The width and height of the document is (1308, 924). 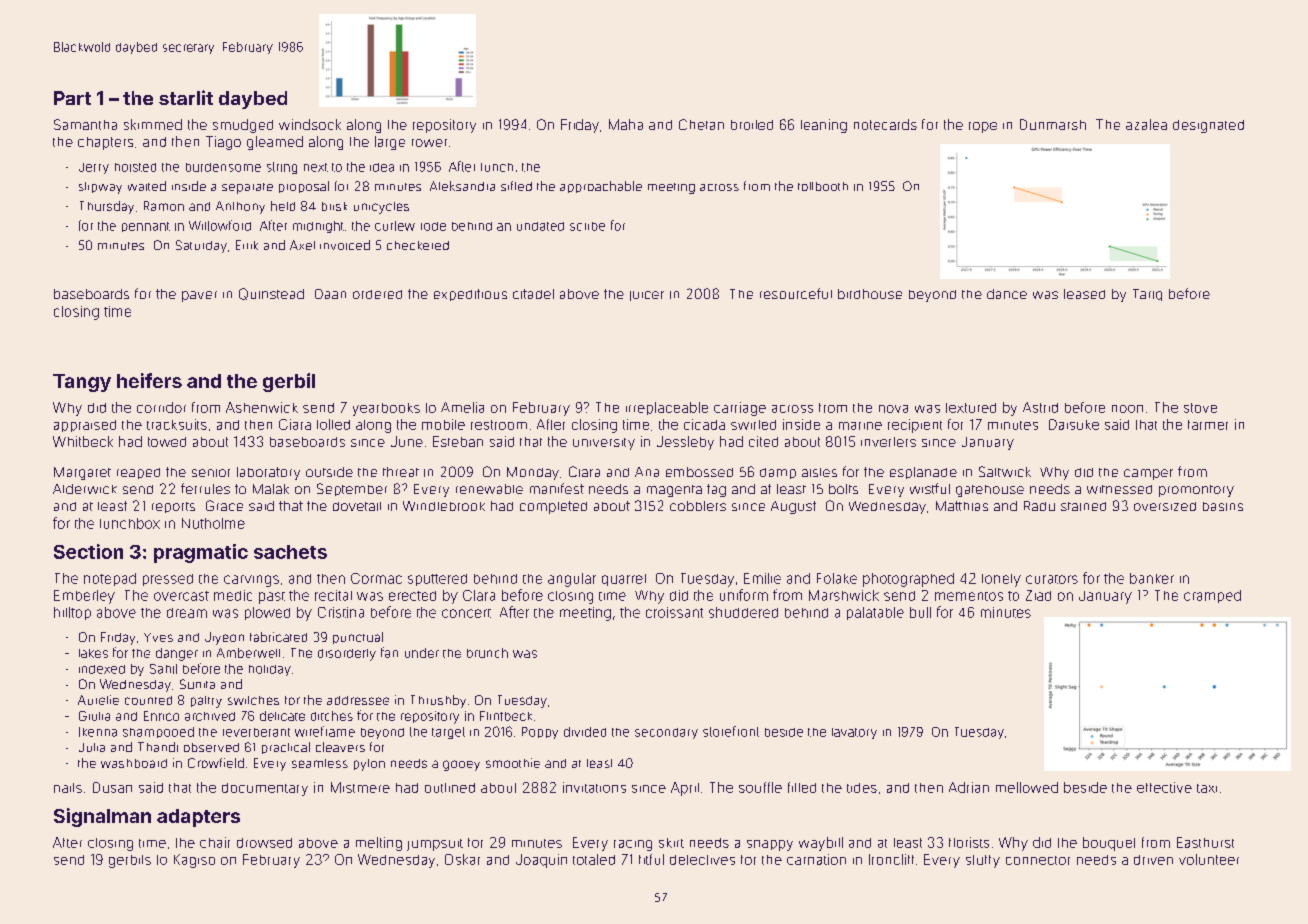 I want to click on nails, so click(x=68, y=788).
